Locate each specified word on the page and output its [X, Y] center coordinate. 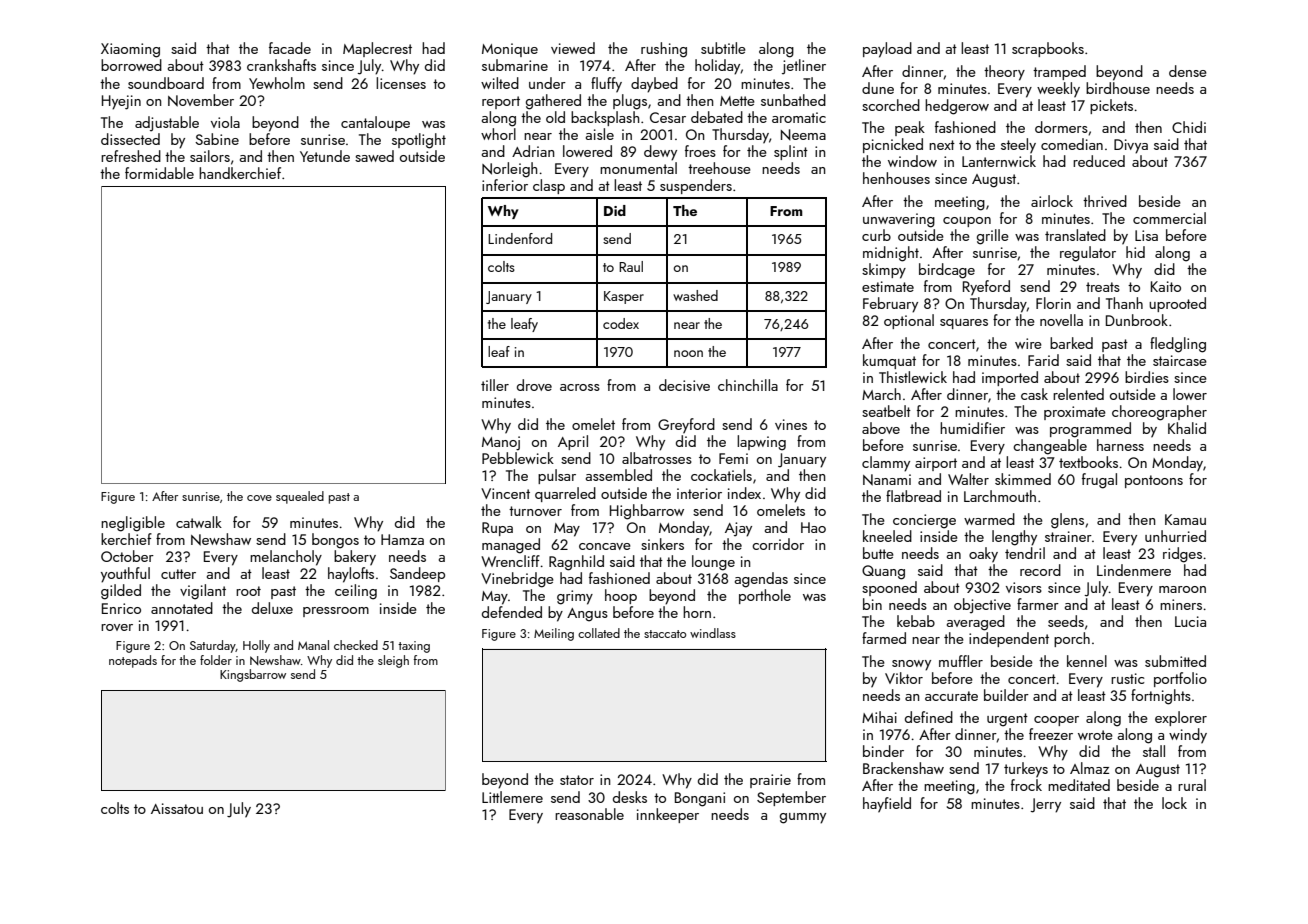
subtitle [723, 48]
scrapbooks [1048, 49]
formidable [159, 173]
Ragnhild [576, 563]
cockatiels [721, 475]
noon [688, 353]
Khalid [1187, 428]
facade [290, 48]
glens [1067, 521]
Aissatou [177, 808]
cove [259, 498]
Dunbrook [1137, 320]
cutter [178, 574]
